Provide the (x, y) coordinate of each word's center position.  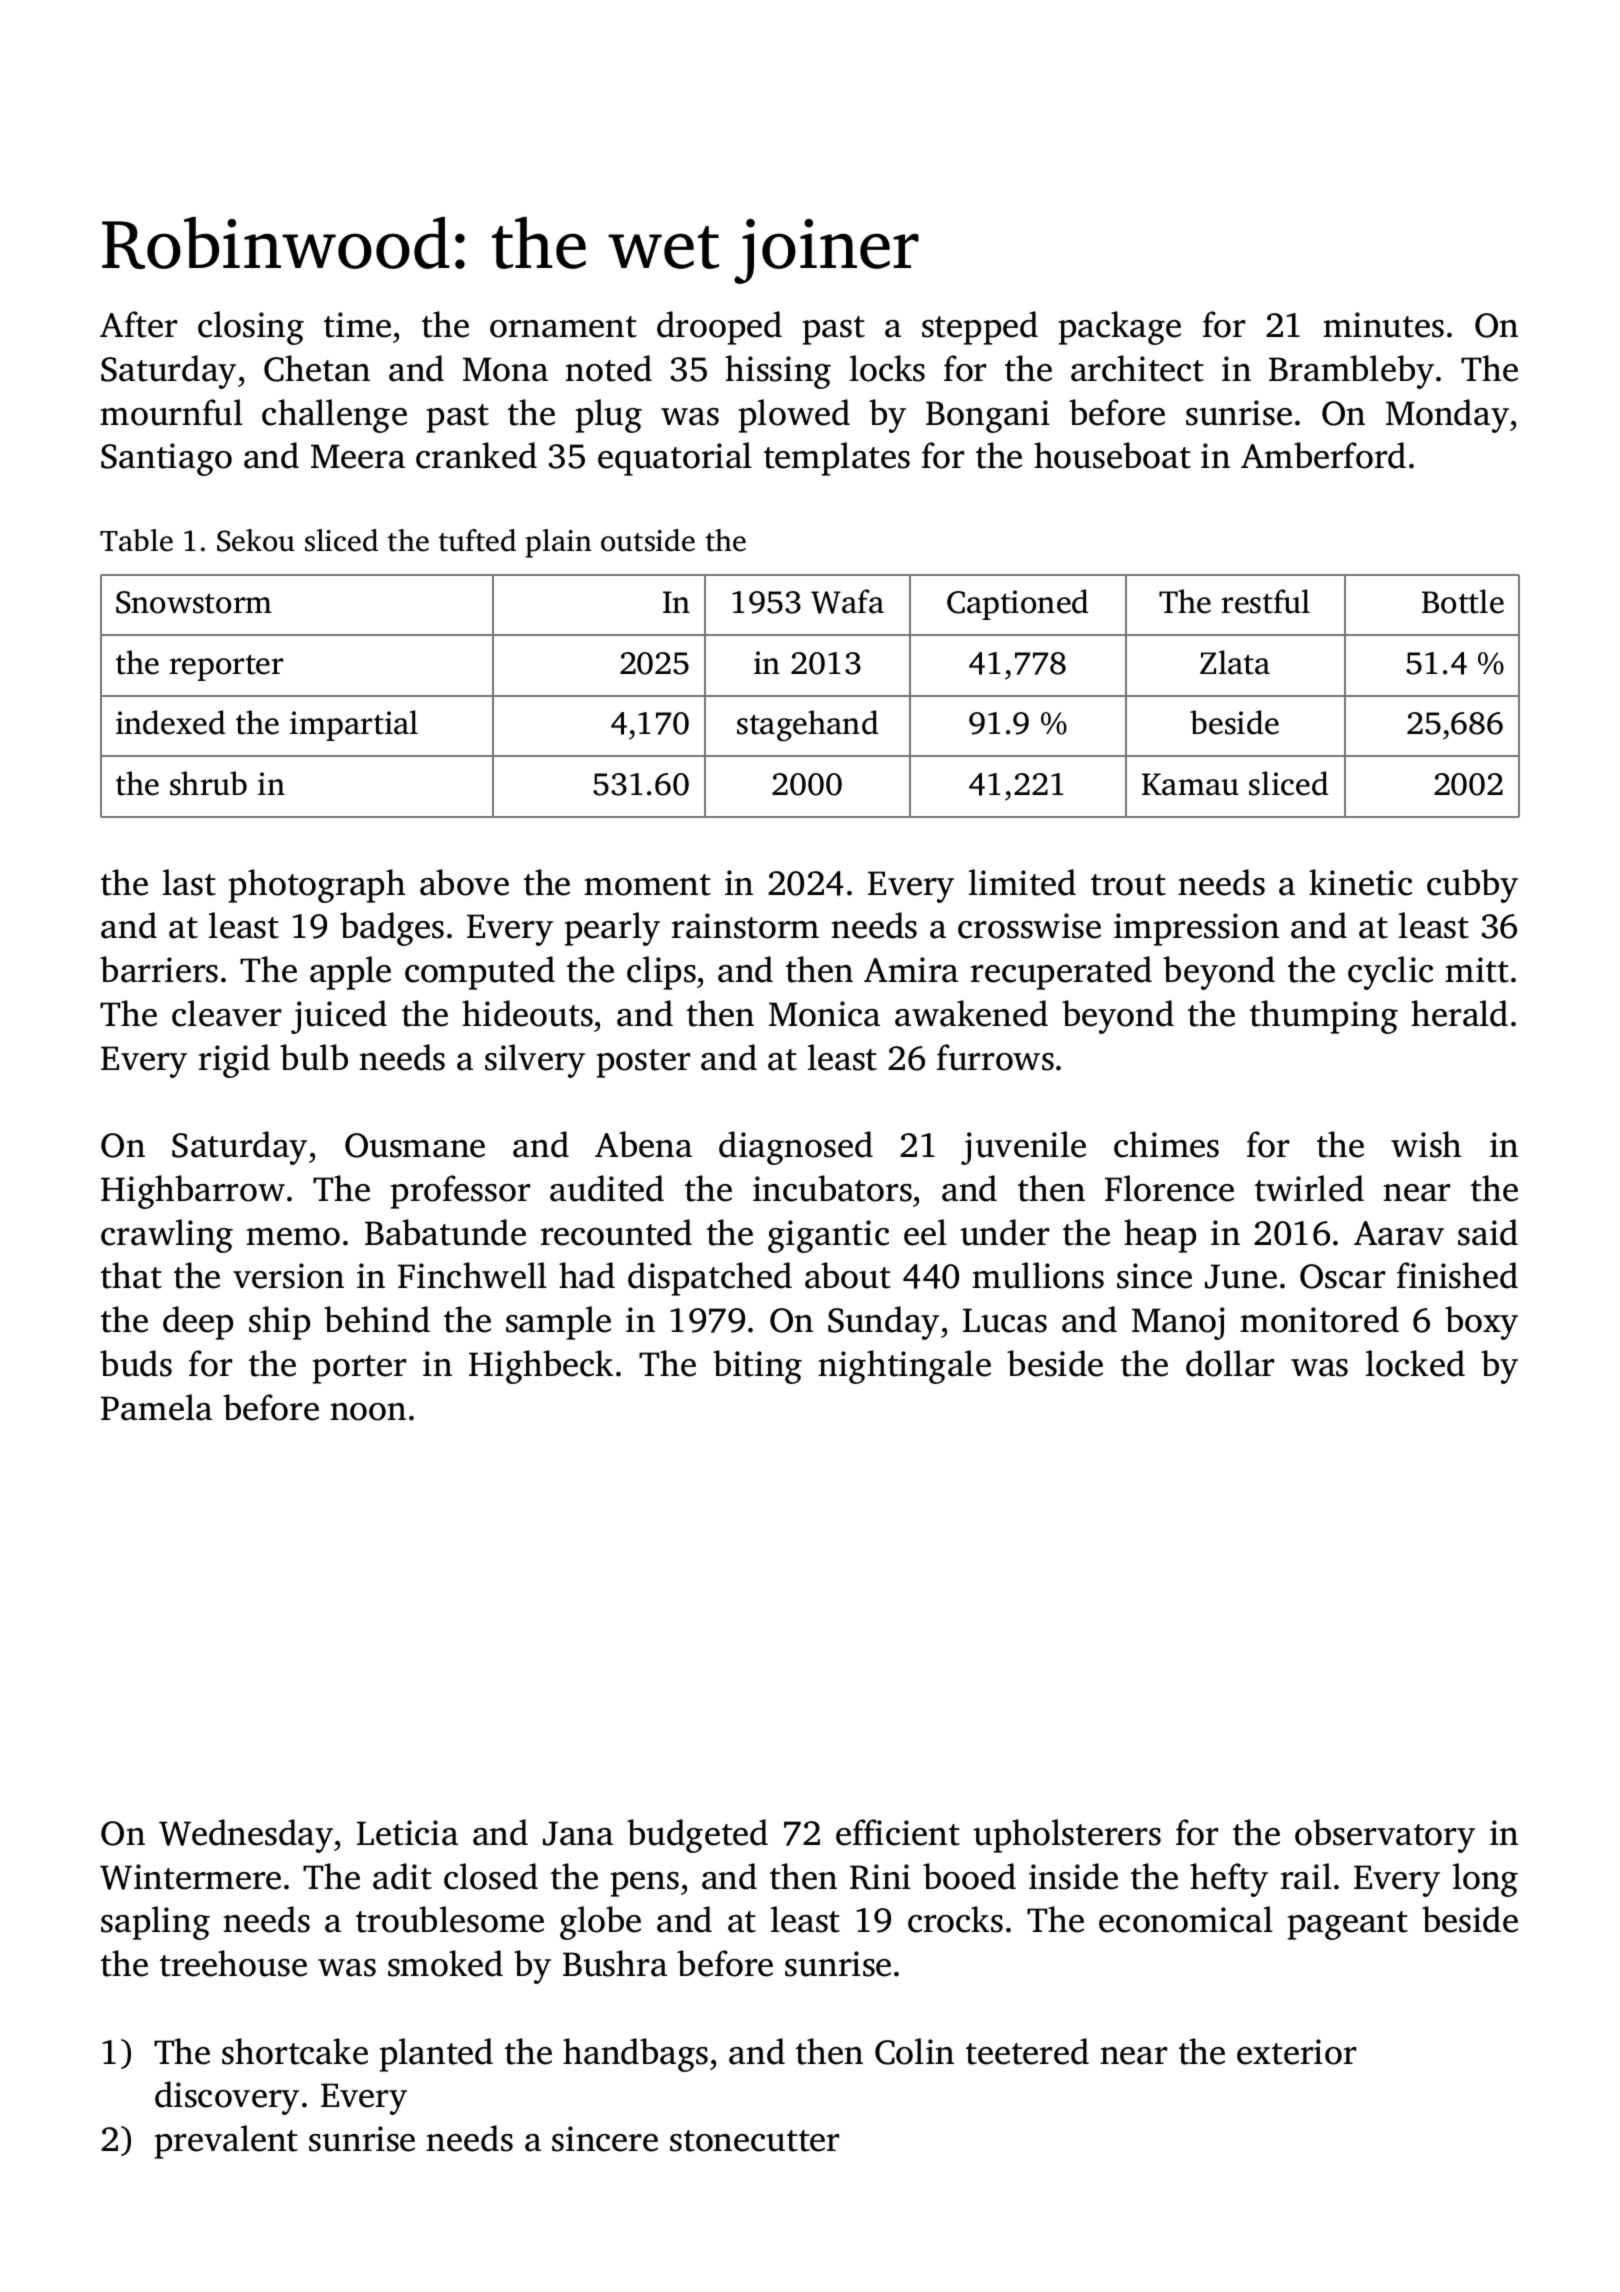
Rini (880, 1877)
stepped (980, 328)
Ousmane (415, 1145)
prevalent (226, 2142)
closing (251, 328)
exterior (1296, 2052)
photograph (317, 886)
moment (647, 885)
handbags (635, 2055)
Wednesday (246, 1836)
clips (661, 973)
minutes (1383, 325)
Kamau (1190, 784)
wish (1426, 1144)
